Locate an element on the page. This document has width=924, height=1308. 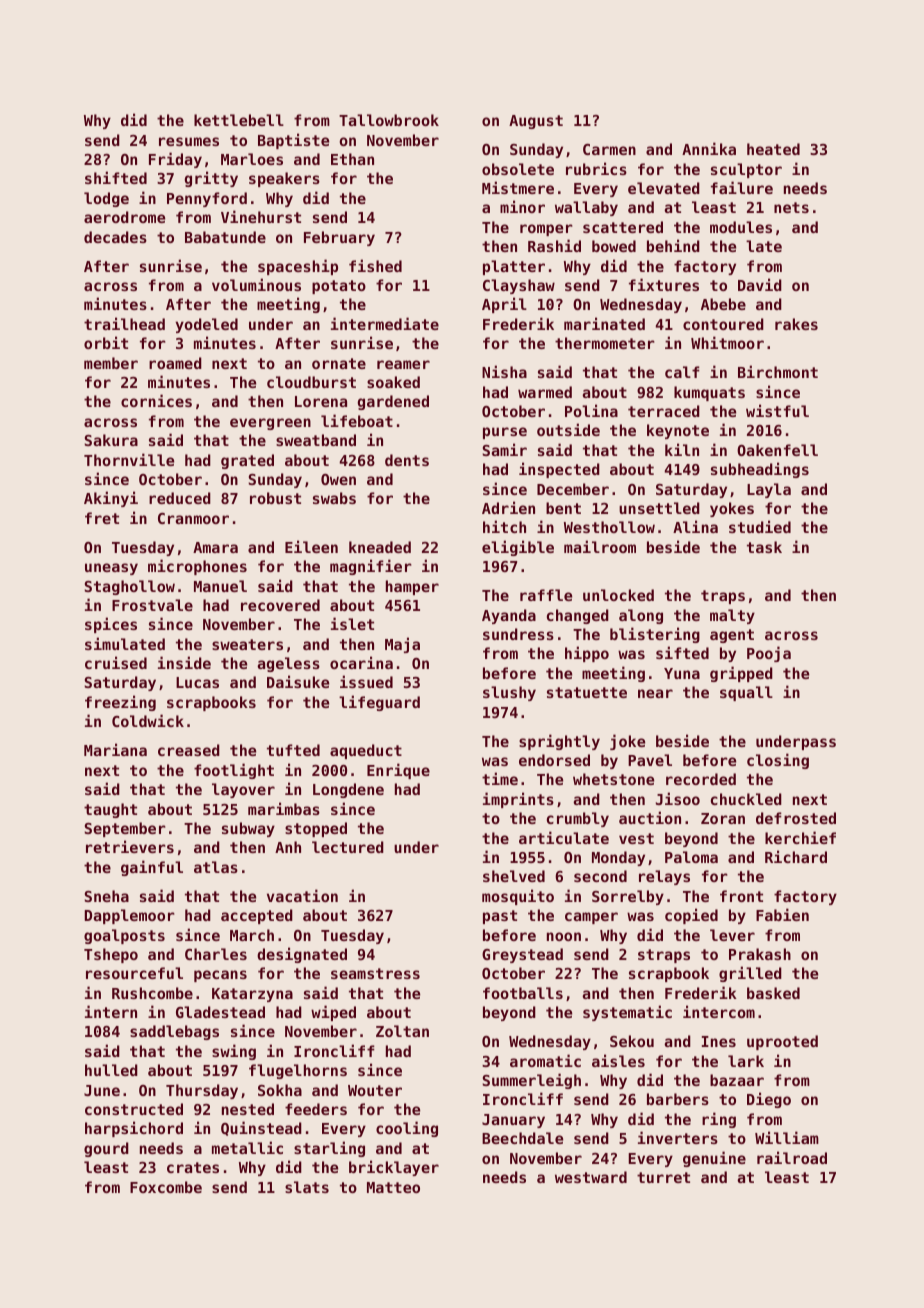
Polina is located at coordinates (591, 410).
